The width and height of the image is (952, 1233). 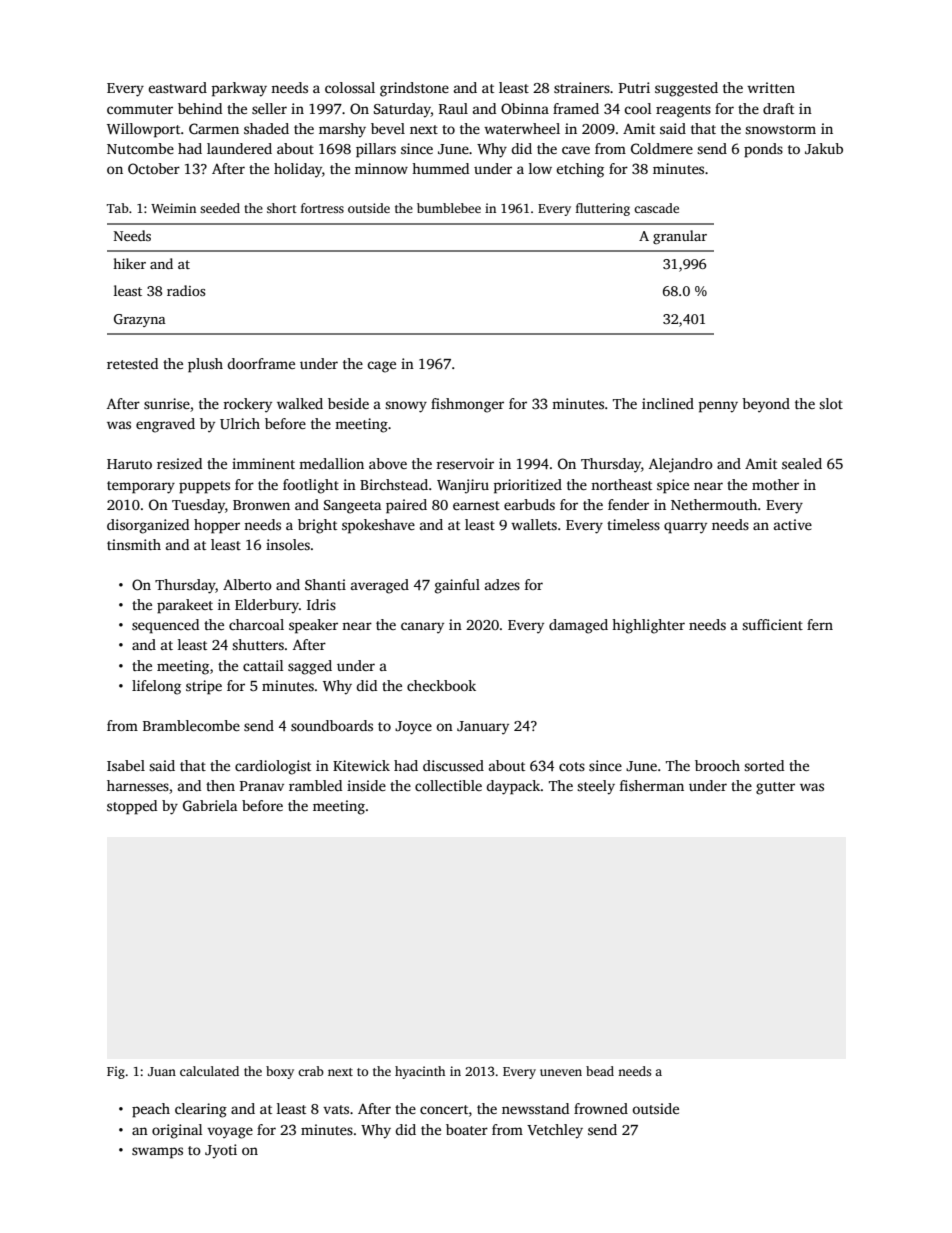 What do you see at coordinates (771, 87) in the image?
I see `written` at bounding box center [771, 87].
